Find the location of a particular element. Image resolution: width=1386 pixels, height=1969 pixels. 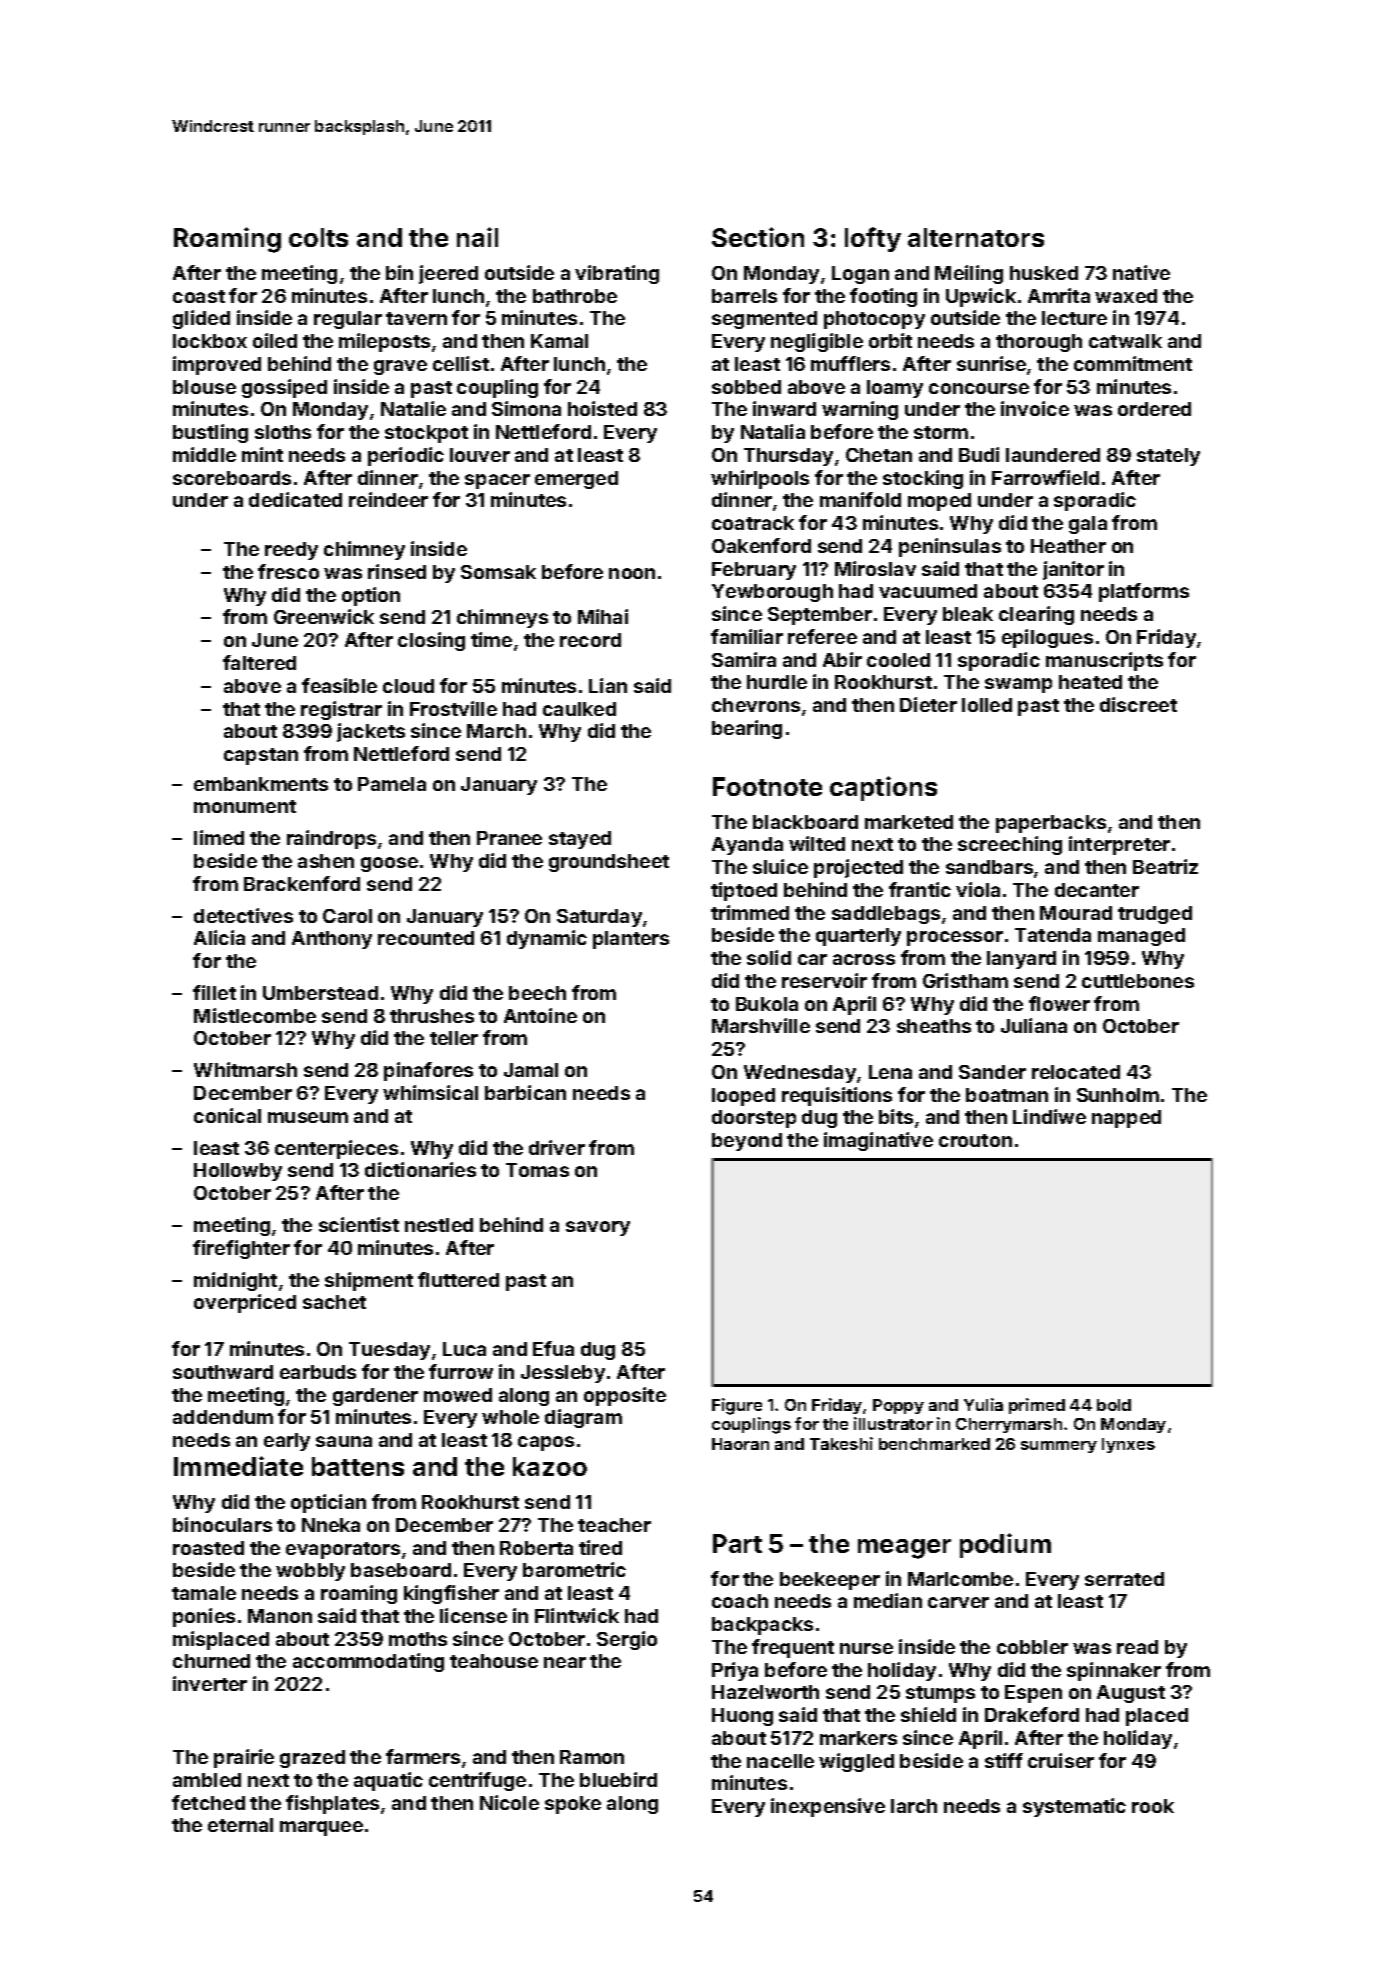

Anthony is located at coordinates (332, 940).
